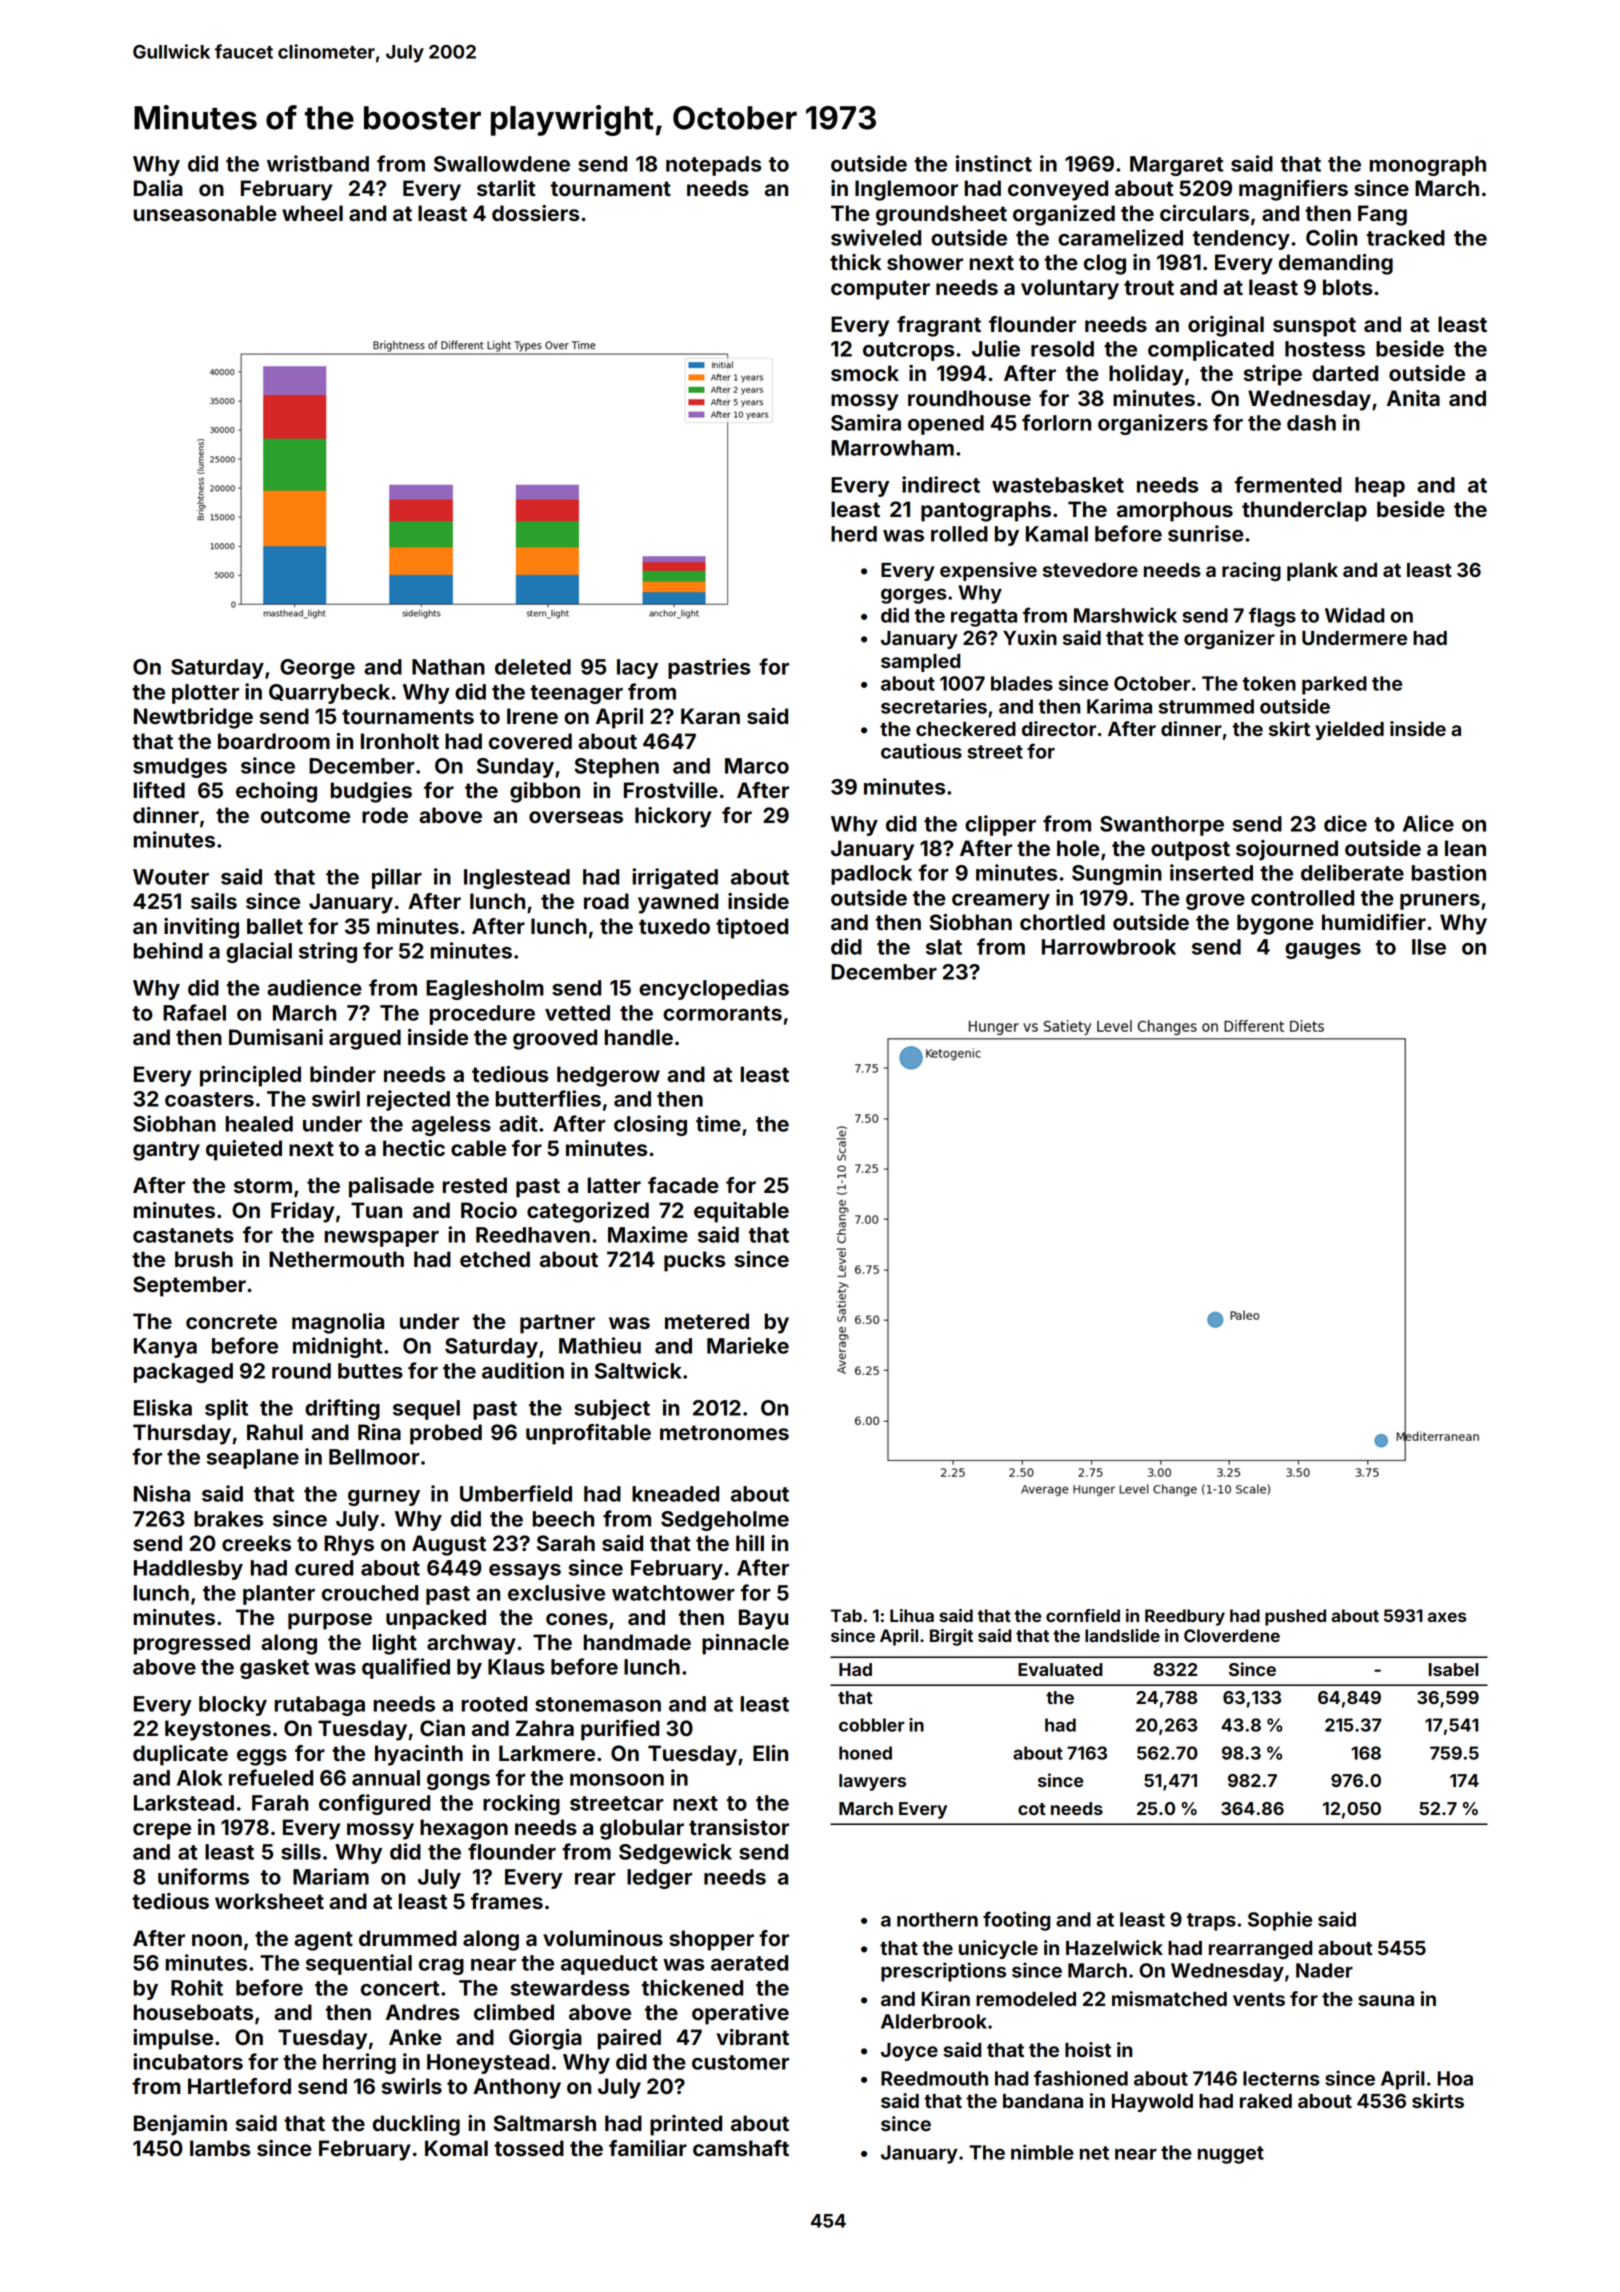  What do you see at coordinates (1042, 2152) in the screenshot?
I see `nimble` at bounding box center [1042, 2152].
